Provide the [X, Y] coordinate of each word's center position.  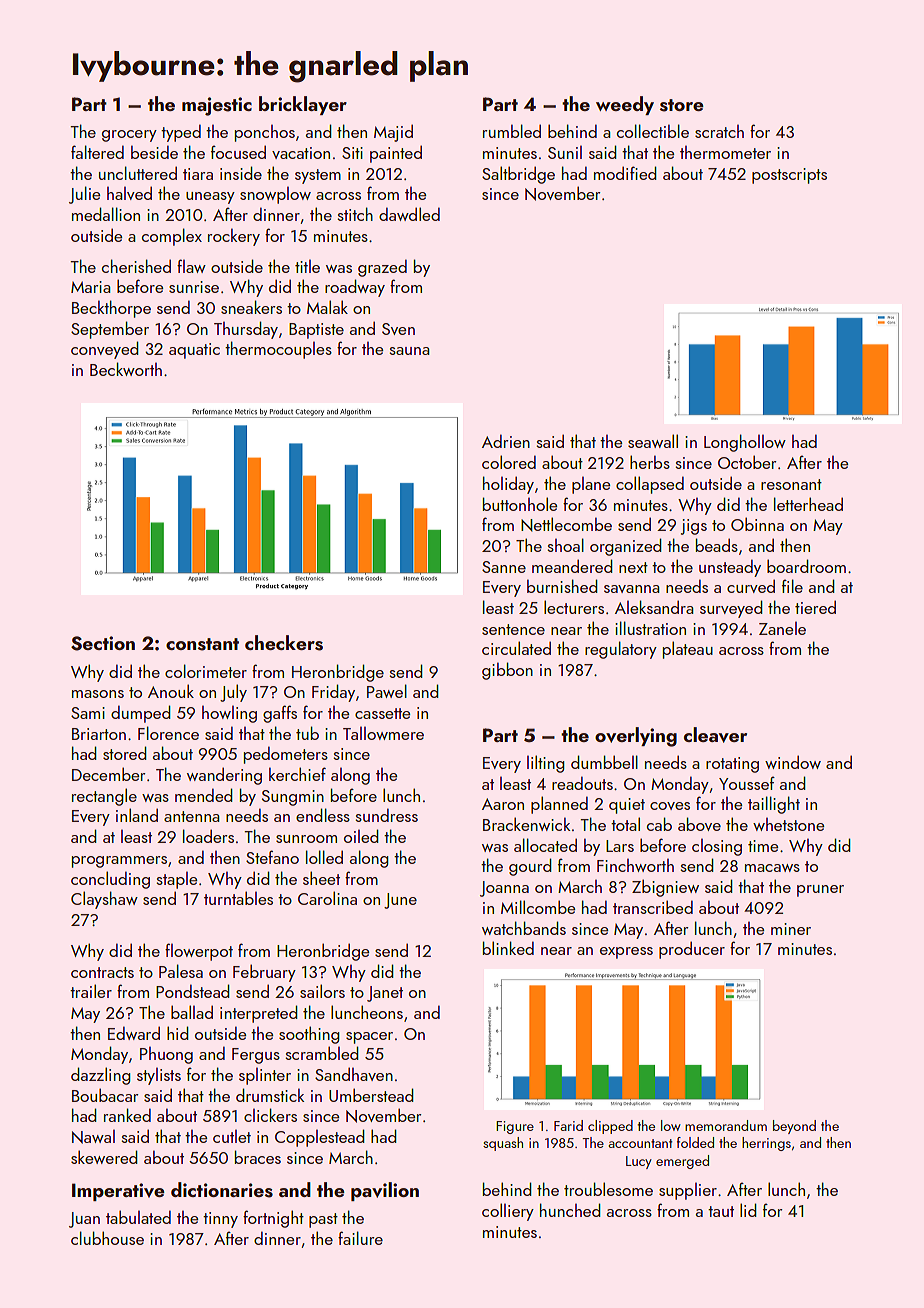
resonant [791, 484]
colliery [508, 1212]
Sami [88, 713]
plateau [688, 650]
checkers [284, 643]
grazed [382, 268]
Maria [91, 287]
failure [360, 1238]
